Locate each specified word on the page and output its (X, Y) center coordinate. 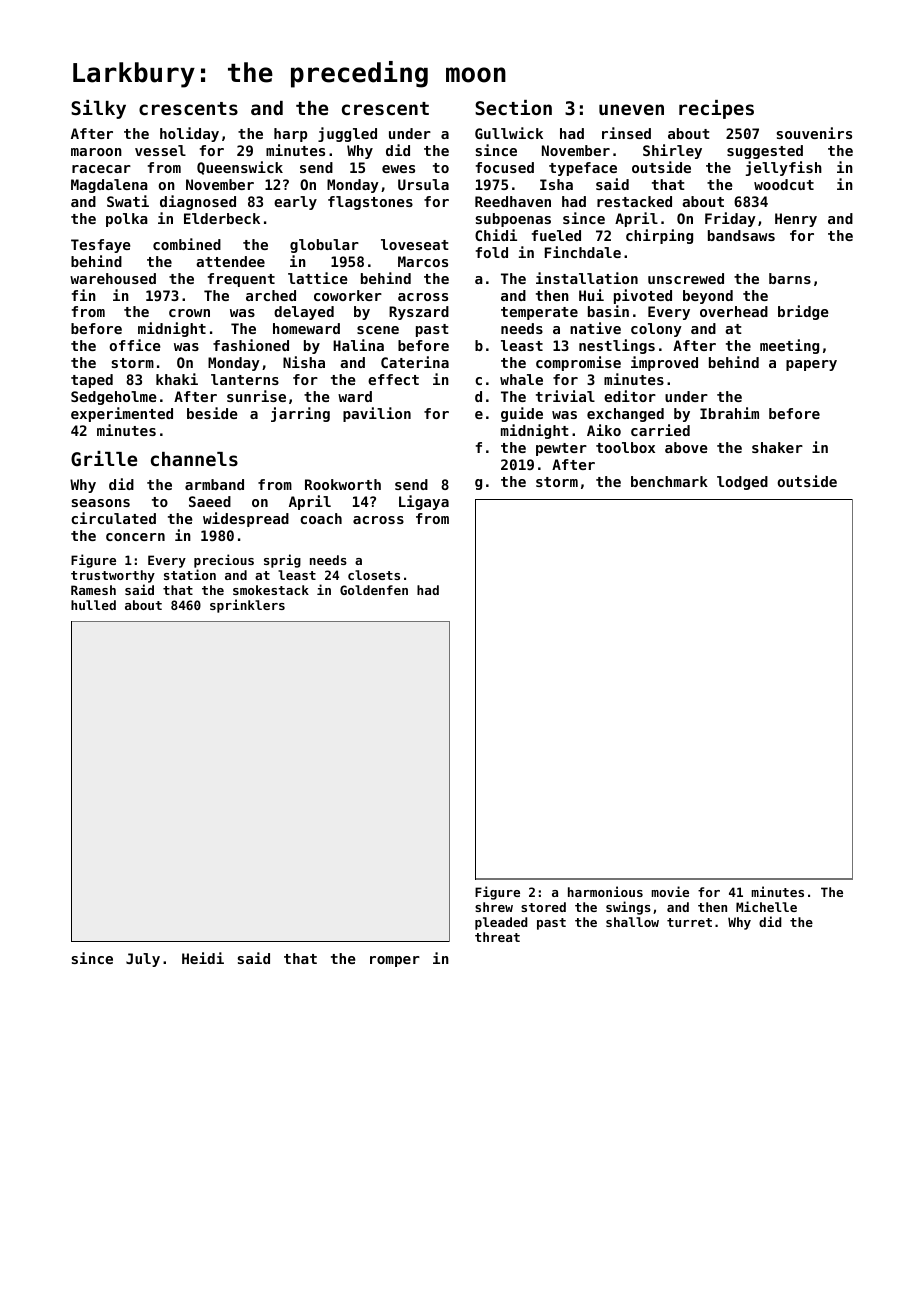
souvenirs (814, 133)
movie (670, 891)
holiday (189, 134)
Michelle (766, 906)
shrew (494, 907)
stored (543, 907)
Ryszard (419, 313)
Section (513, 107)
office (135, 345)
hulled (93, 605)
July (143, 960)
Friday (730, 219)
